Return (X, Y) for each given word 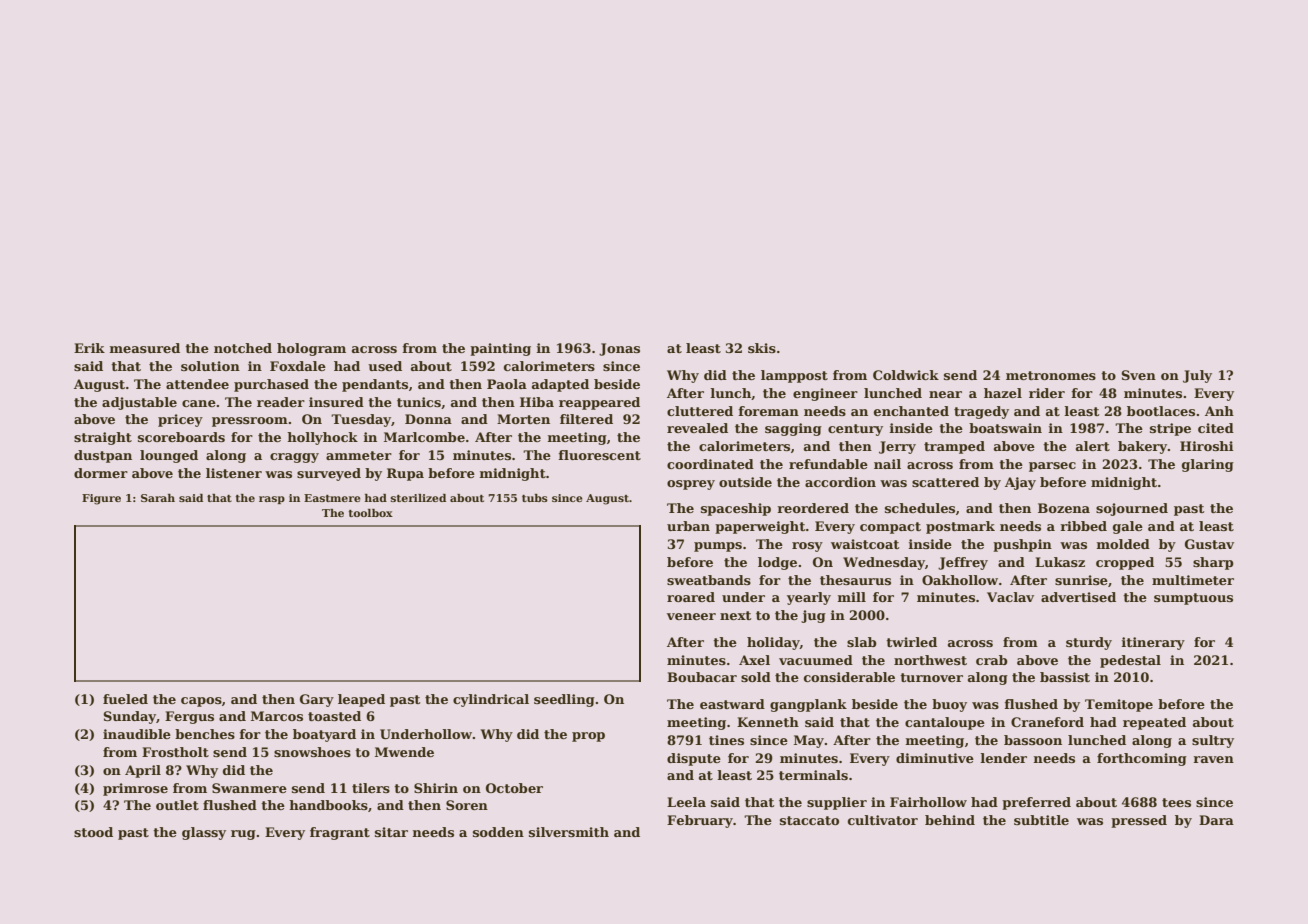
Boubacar (702, 677)
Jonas (619, 349)
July (1197, 376)
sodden (498, 832)
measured (144, 348)
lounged (169, 456)
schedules (920, 508)
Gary (317, 700)
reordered (813, 508)
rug (243, 835)
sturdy (1089, 643)
